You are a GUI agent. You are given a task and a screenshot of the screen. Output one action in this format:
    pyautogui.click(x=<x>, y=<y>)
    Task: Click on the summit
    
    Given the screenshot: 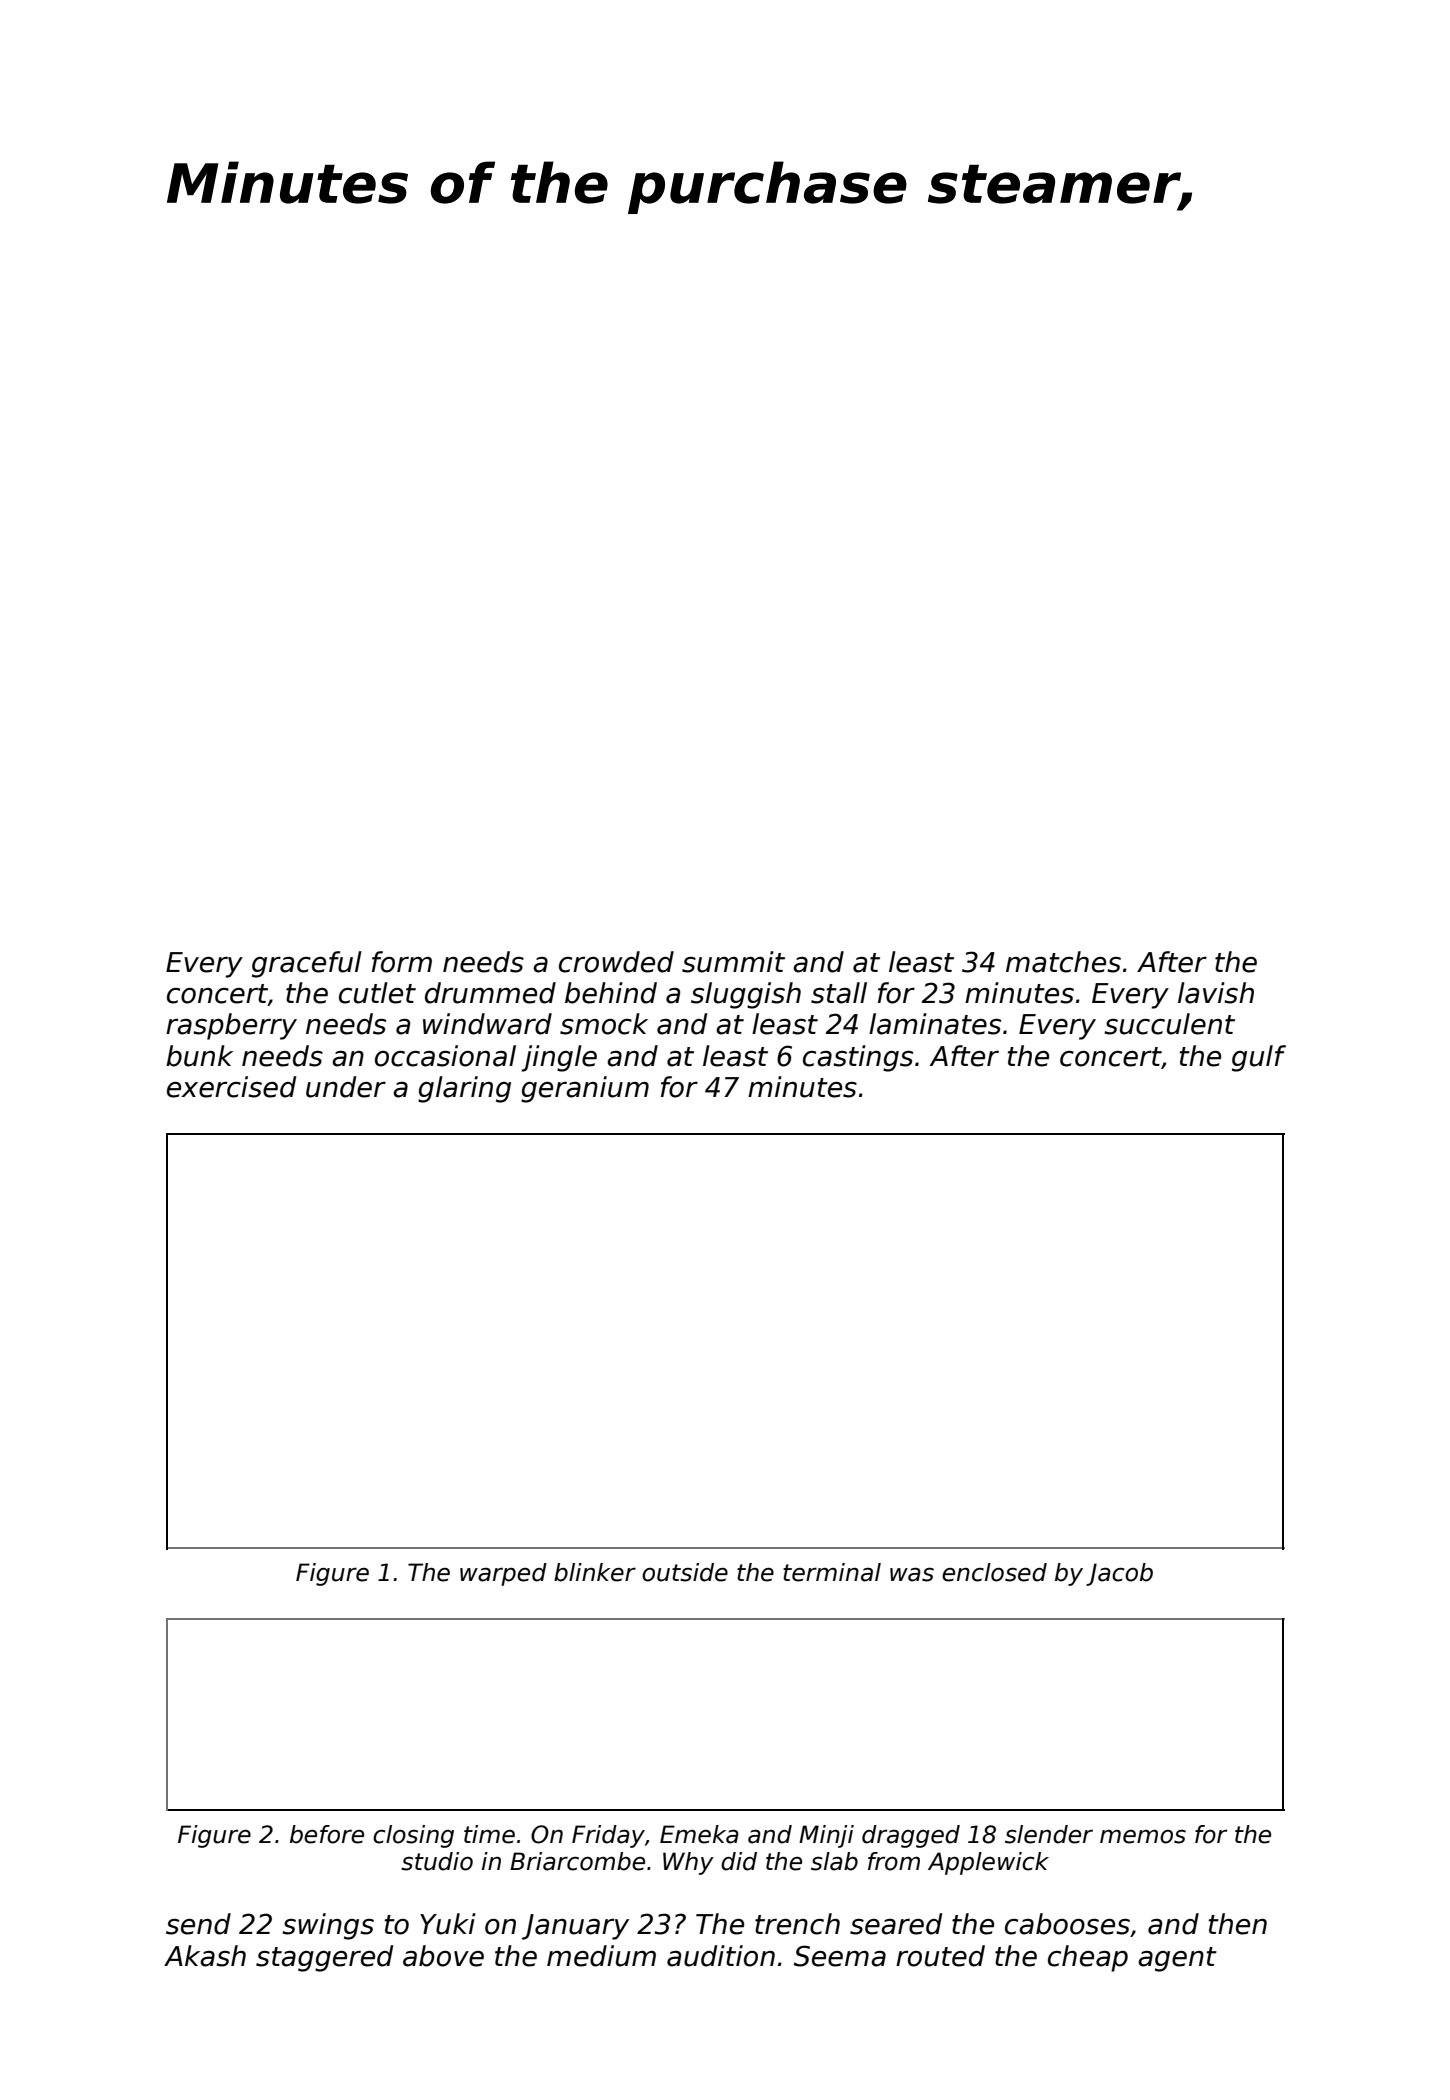 What is the action you would take?
    pyautogui.click(x=733, y=962)
